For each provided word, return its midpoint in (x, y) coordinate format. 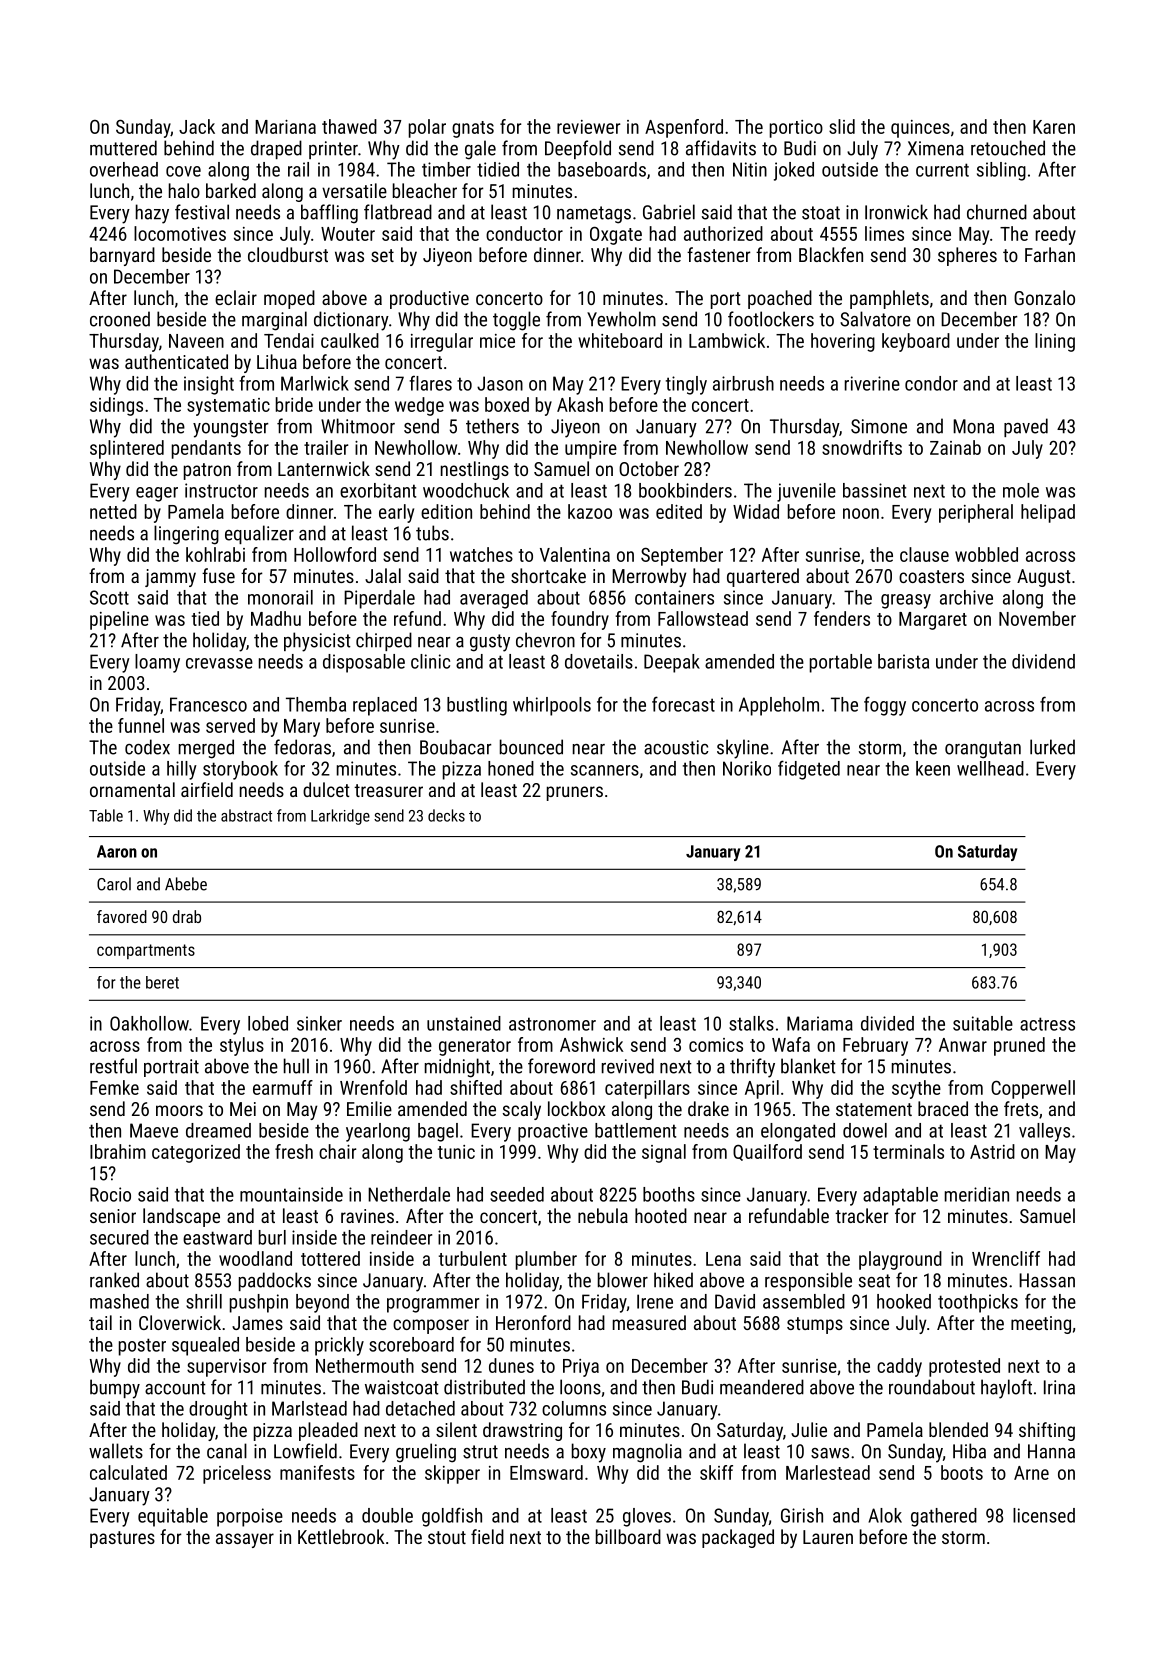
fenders (842, 618)
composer (431, 1326)
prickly (339, 1346)
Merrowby (649, 577)
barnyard (122, 256)
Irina (1059, 1387)
